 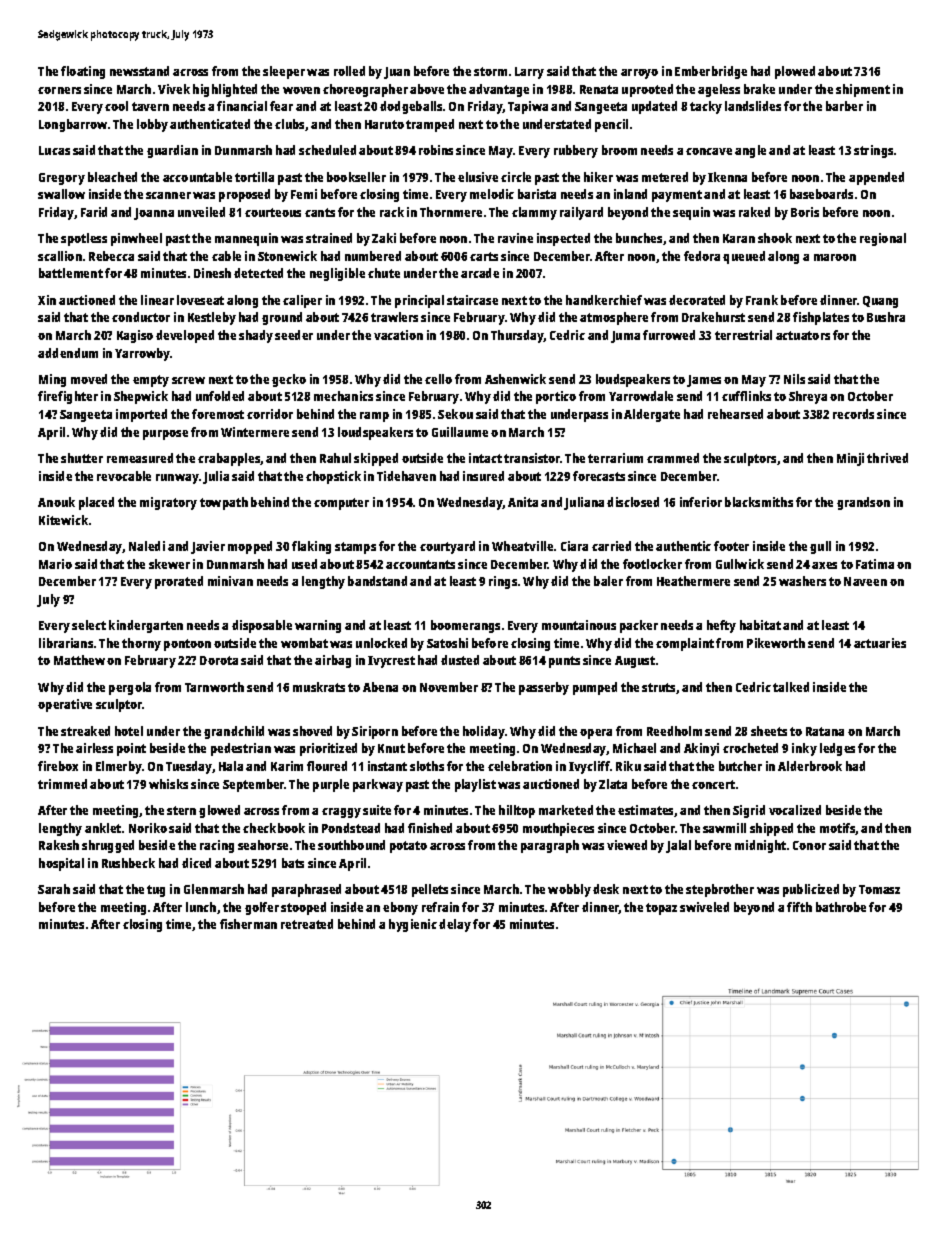 What do you see at coordinates (887, 458) in the screenshot?
I see `thrived` at bounding box center [887, 458].
